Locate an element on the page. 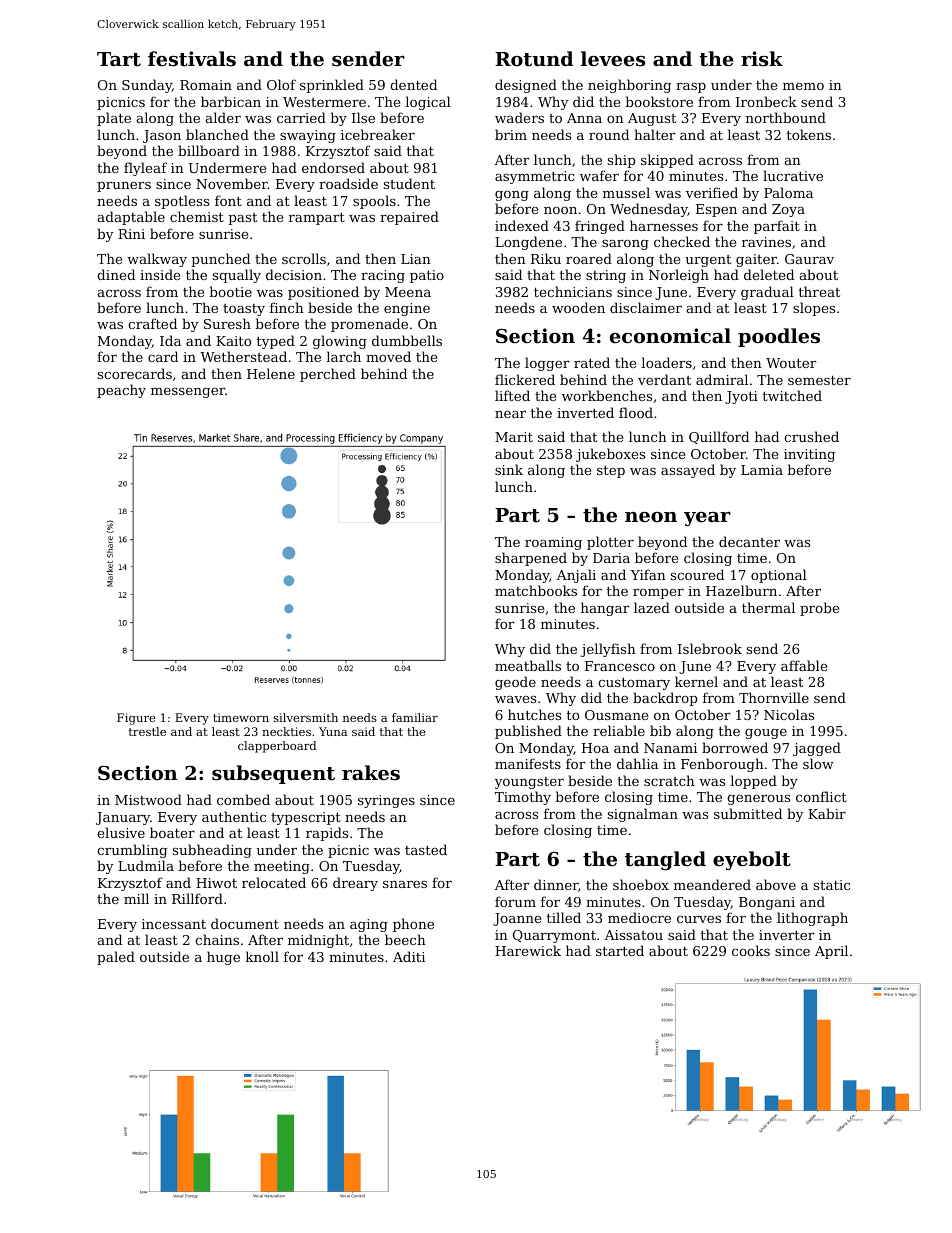  cooks is located at coordinates (751, 950).
